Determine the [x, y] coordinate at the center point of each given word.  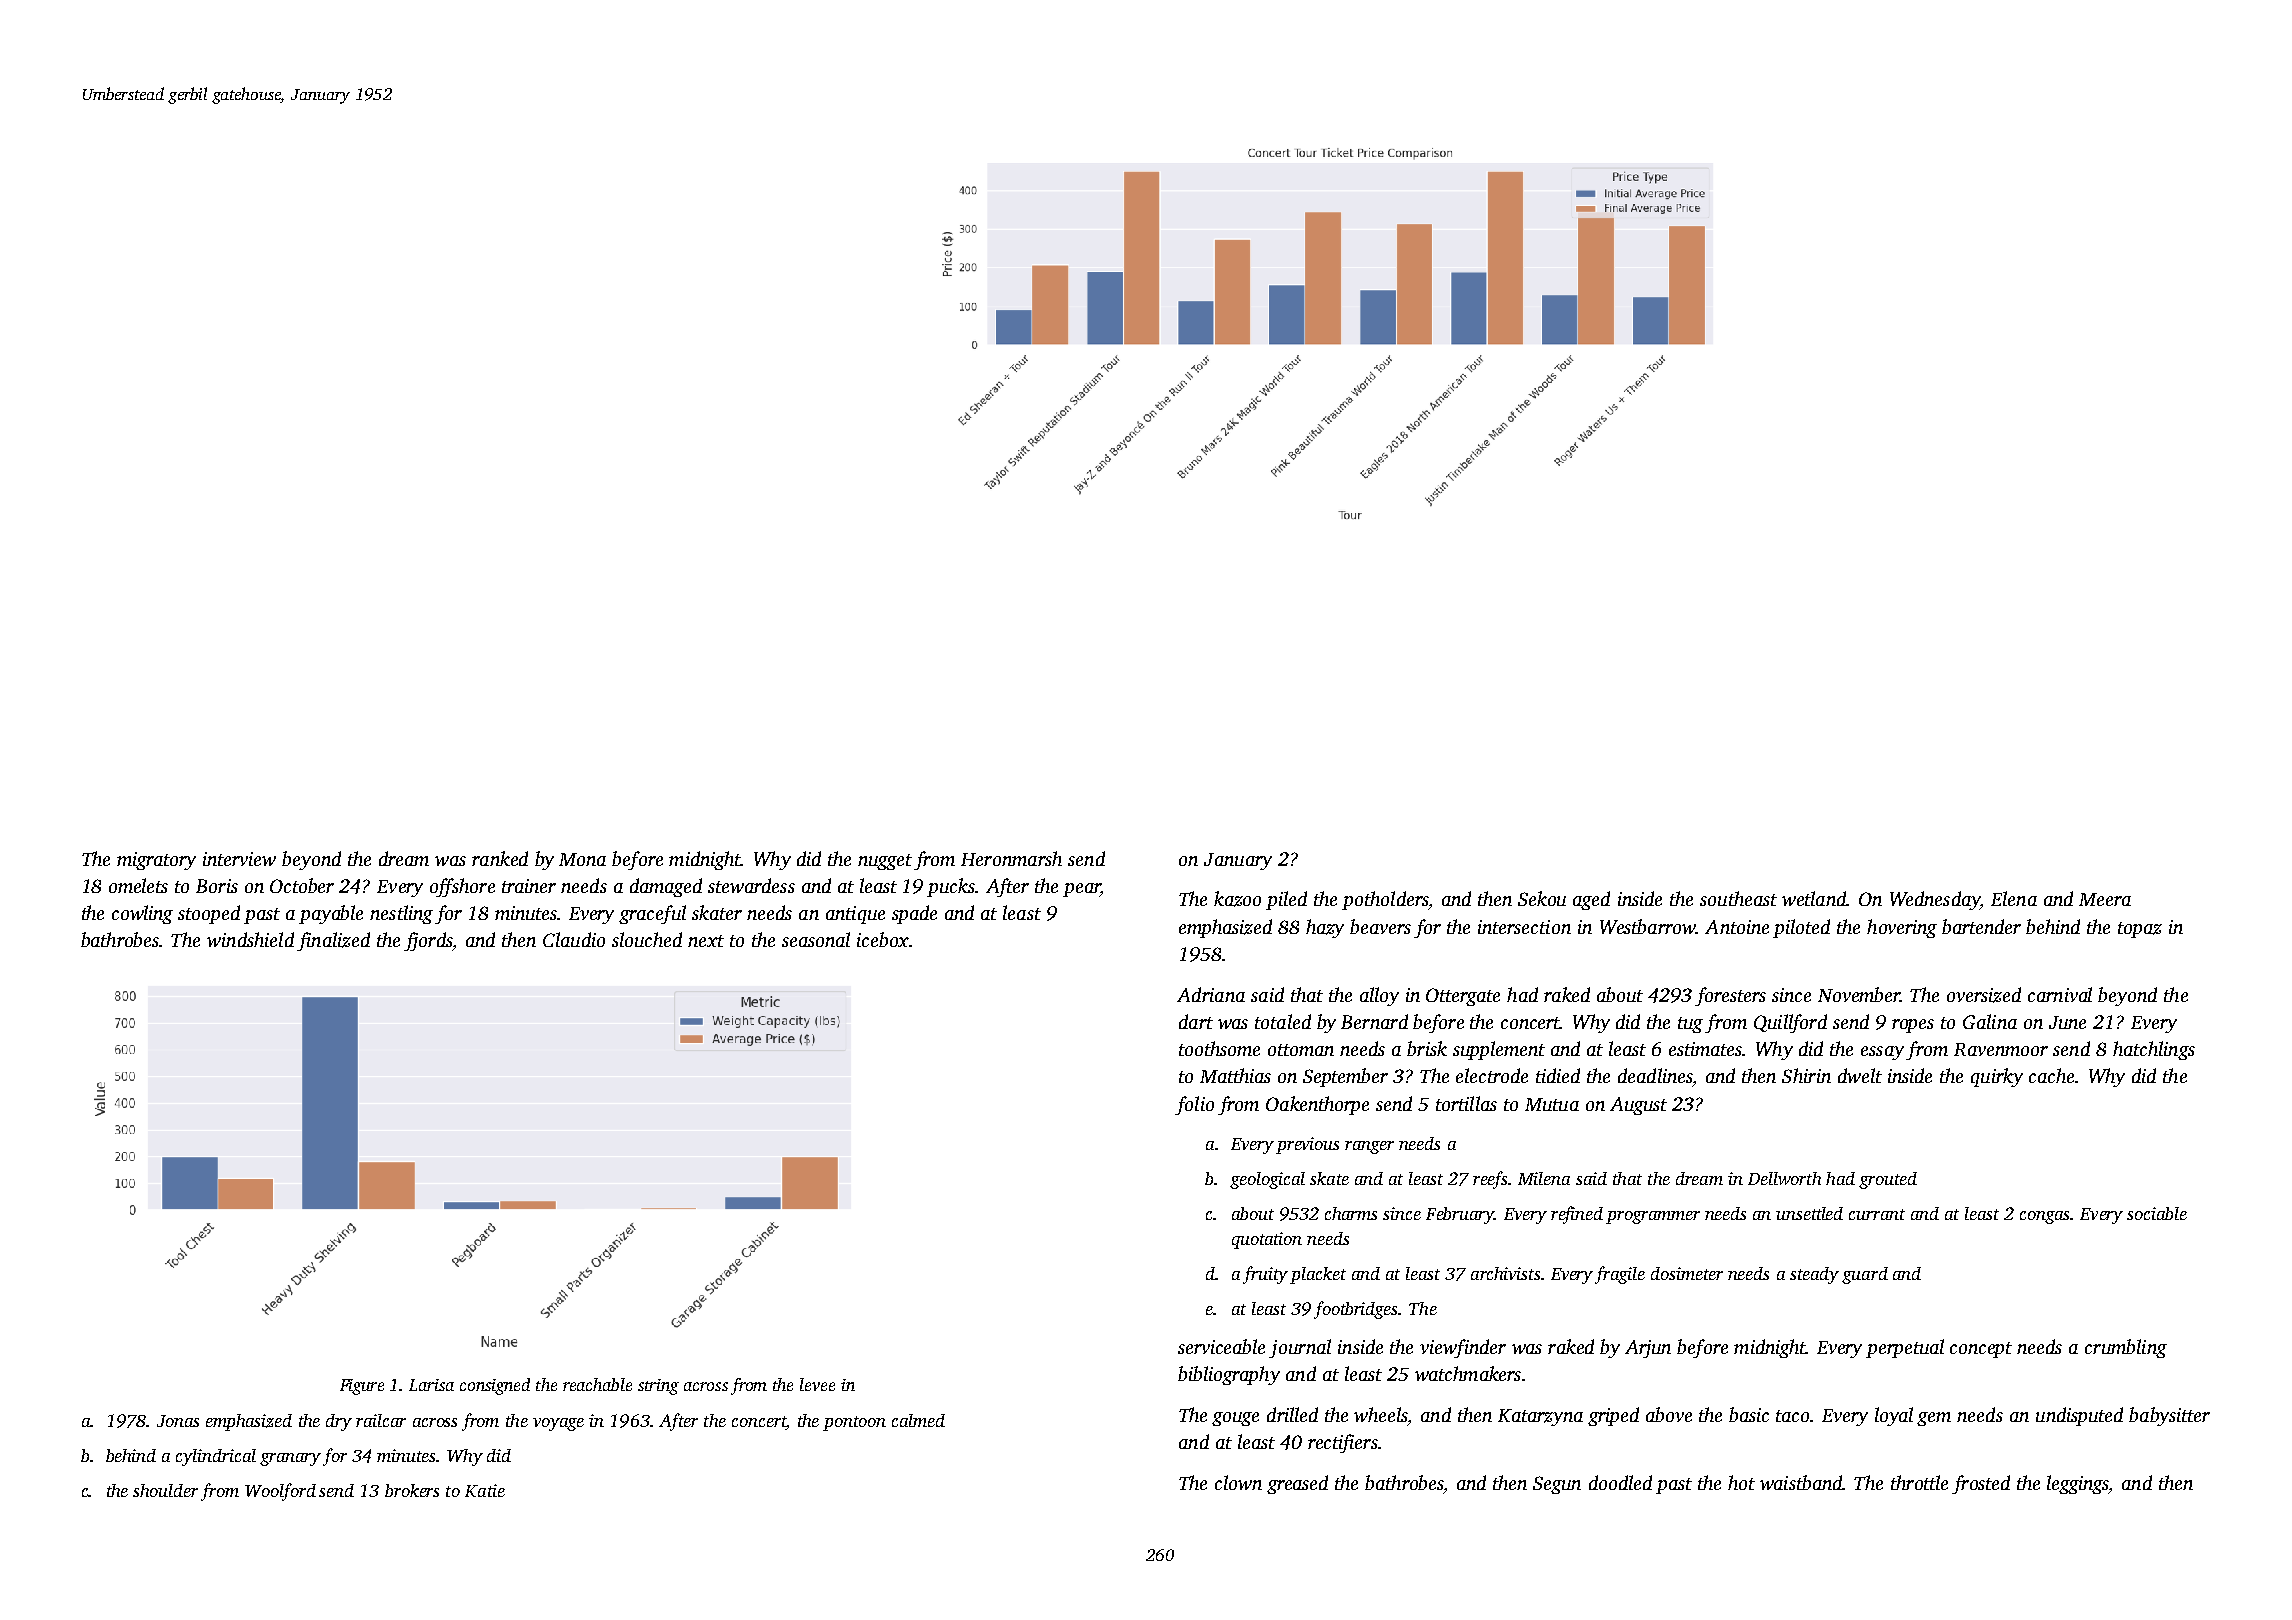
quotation [1267, 1240]
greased [1297, 1484]
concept [1981, 1350]
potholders [1385, 900]
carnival [2060, 994]
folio [1194, 1105]
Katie [485, 1490]
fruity [1265, 1275]
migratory [156, 861]
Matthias [1235, 1075]
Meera [2105, 899]
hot [1741, 1482]
